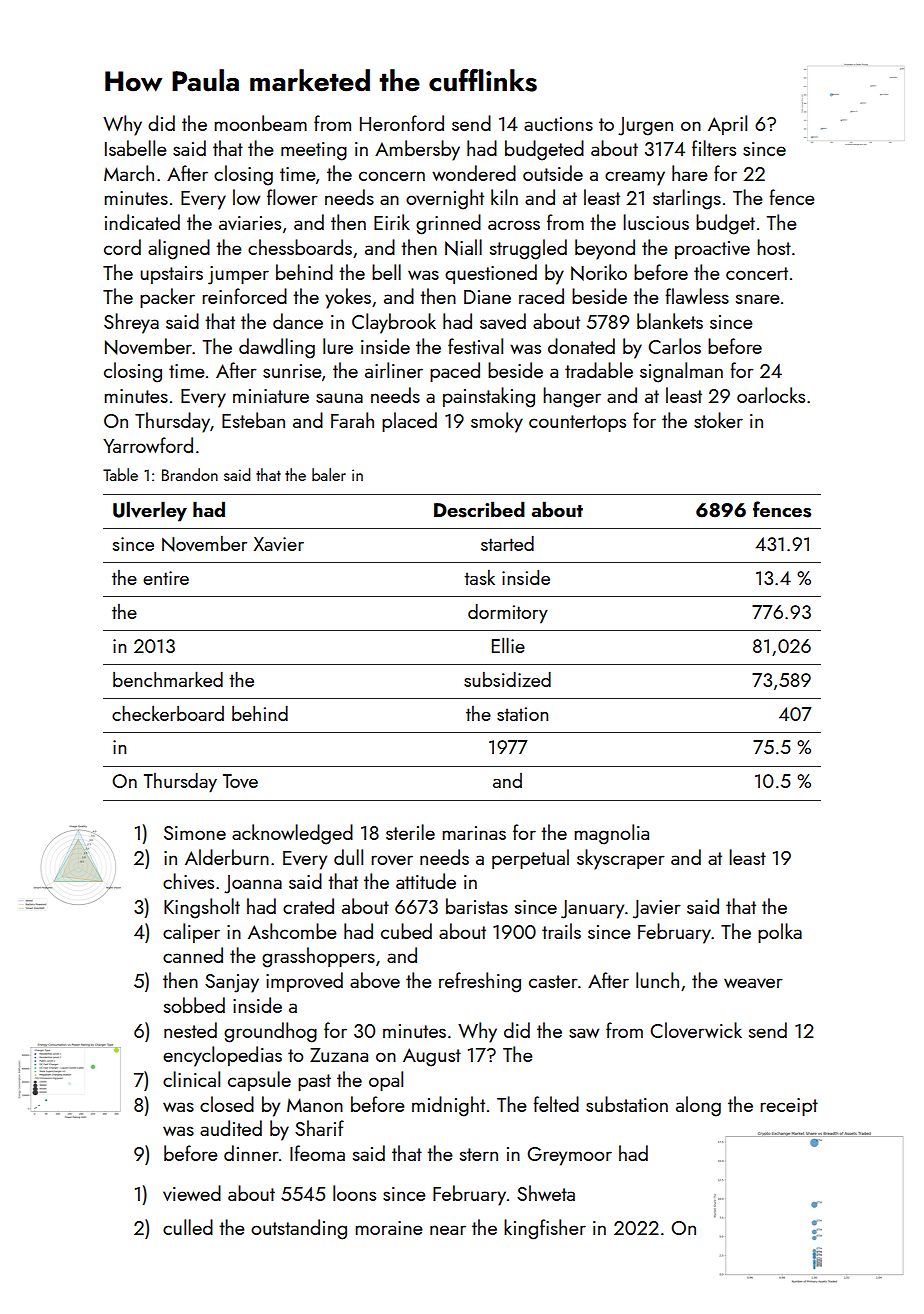  What do you see at coordinates (292, 834) in the screenshot?
I see `acknowledged` at bounding box center [292, 834].
